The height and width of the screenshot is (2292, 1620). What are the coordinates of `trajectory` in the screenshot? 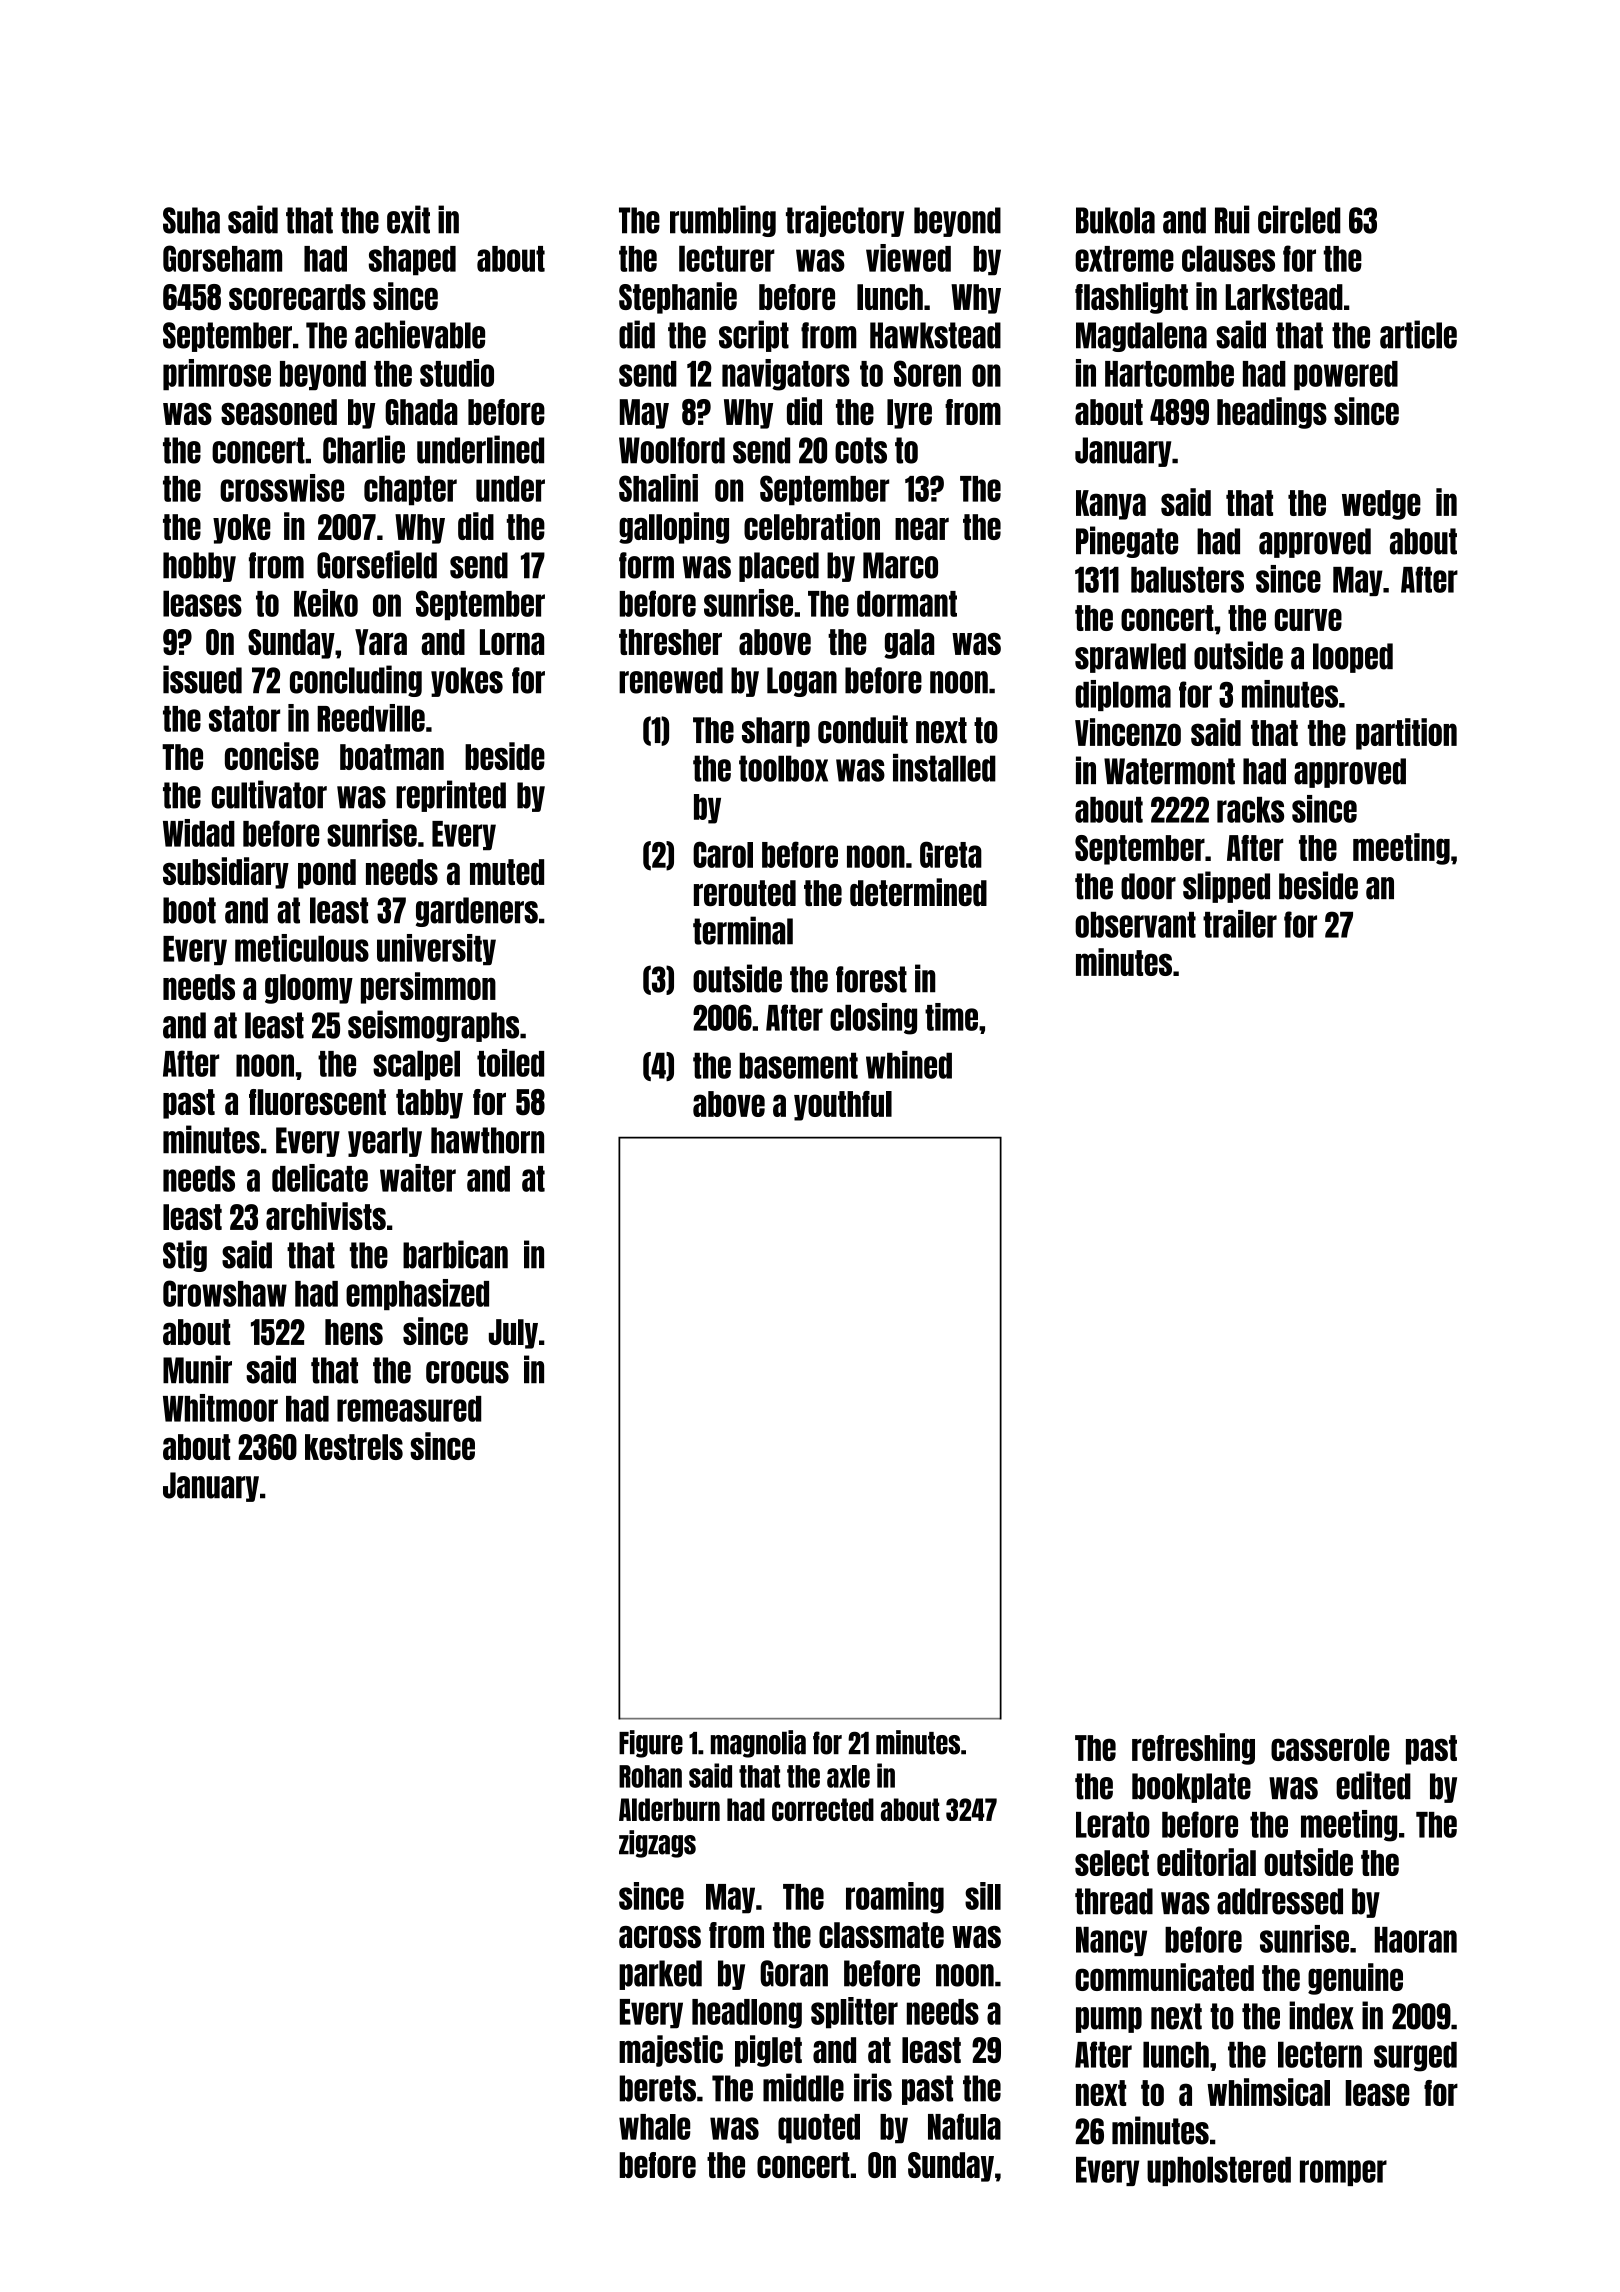 It's located at (845, 221).
